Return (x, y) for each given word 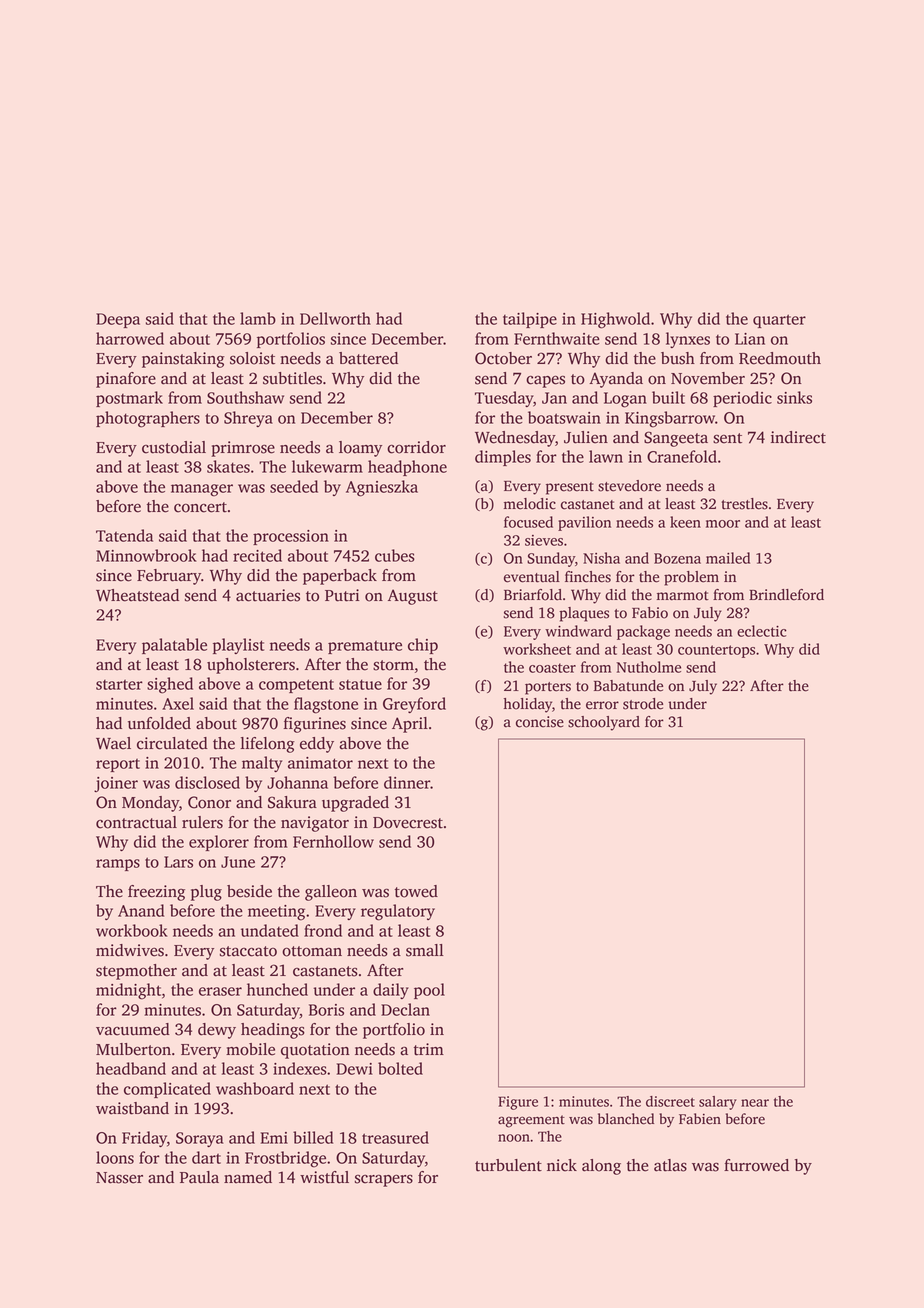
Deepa (118, 320)
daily (391, 991)
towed (416, 891)
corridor (416, 447)
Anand (141, 910)
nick (562, 1165)
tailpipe (530, 320)
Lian (750, 339)
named (248, 1177)
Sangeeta (676, 439)
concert (200, 507)
